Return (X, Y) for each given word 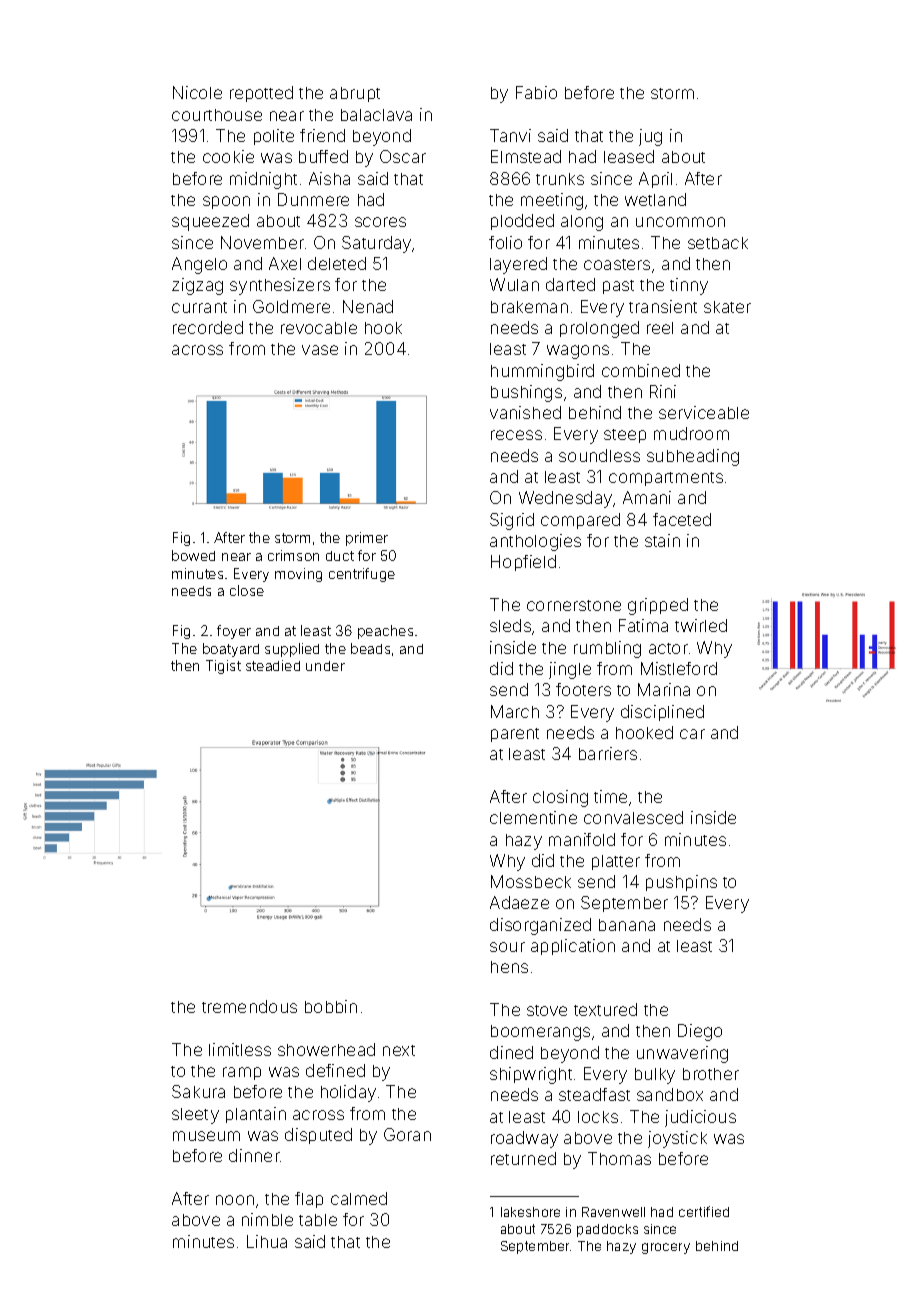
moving (298, 575)
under (325, 666)
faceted (682, 519)
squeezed (210, 222)
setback (718, 243)
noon (235, 1200)
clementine (533, 817)
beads (370, 648)
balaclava (376, 115)
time (610, 796)
